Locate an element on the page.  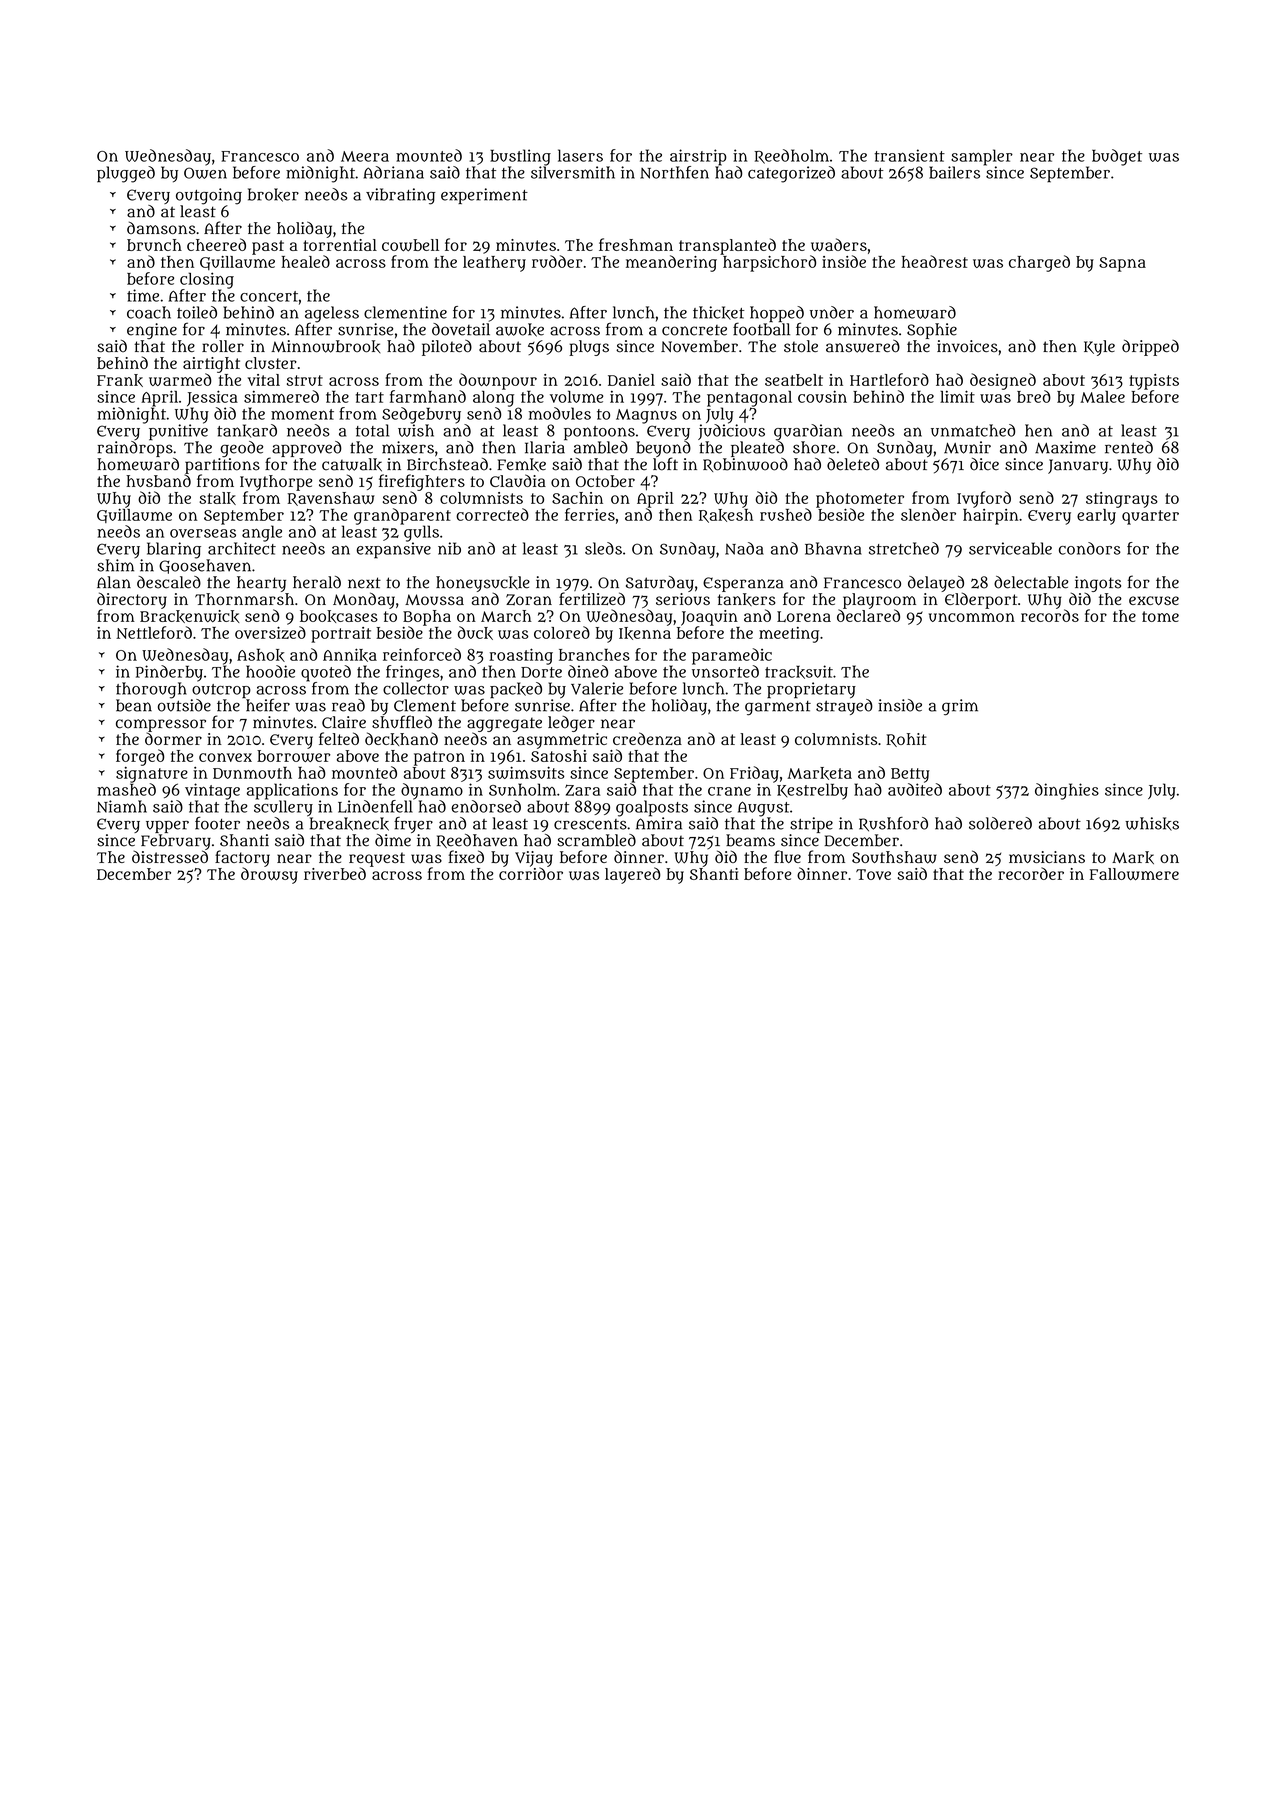
whisks is located at coordinates (1152, 824).
